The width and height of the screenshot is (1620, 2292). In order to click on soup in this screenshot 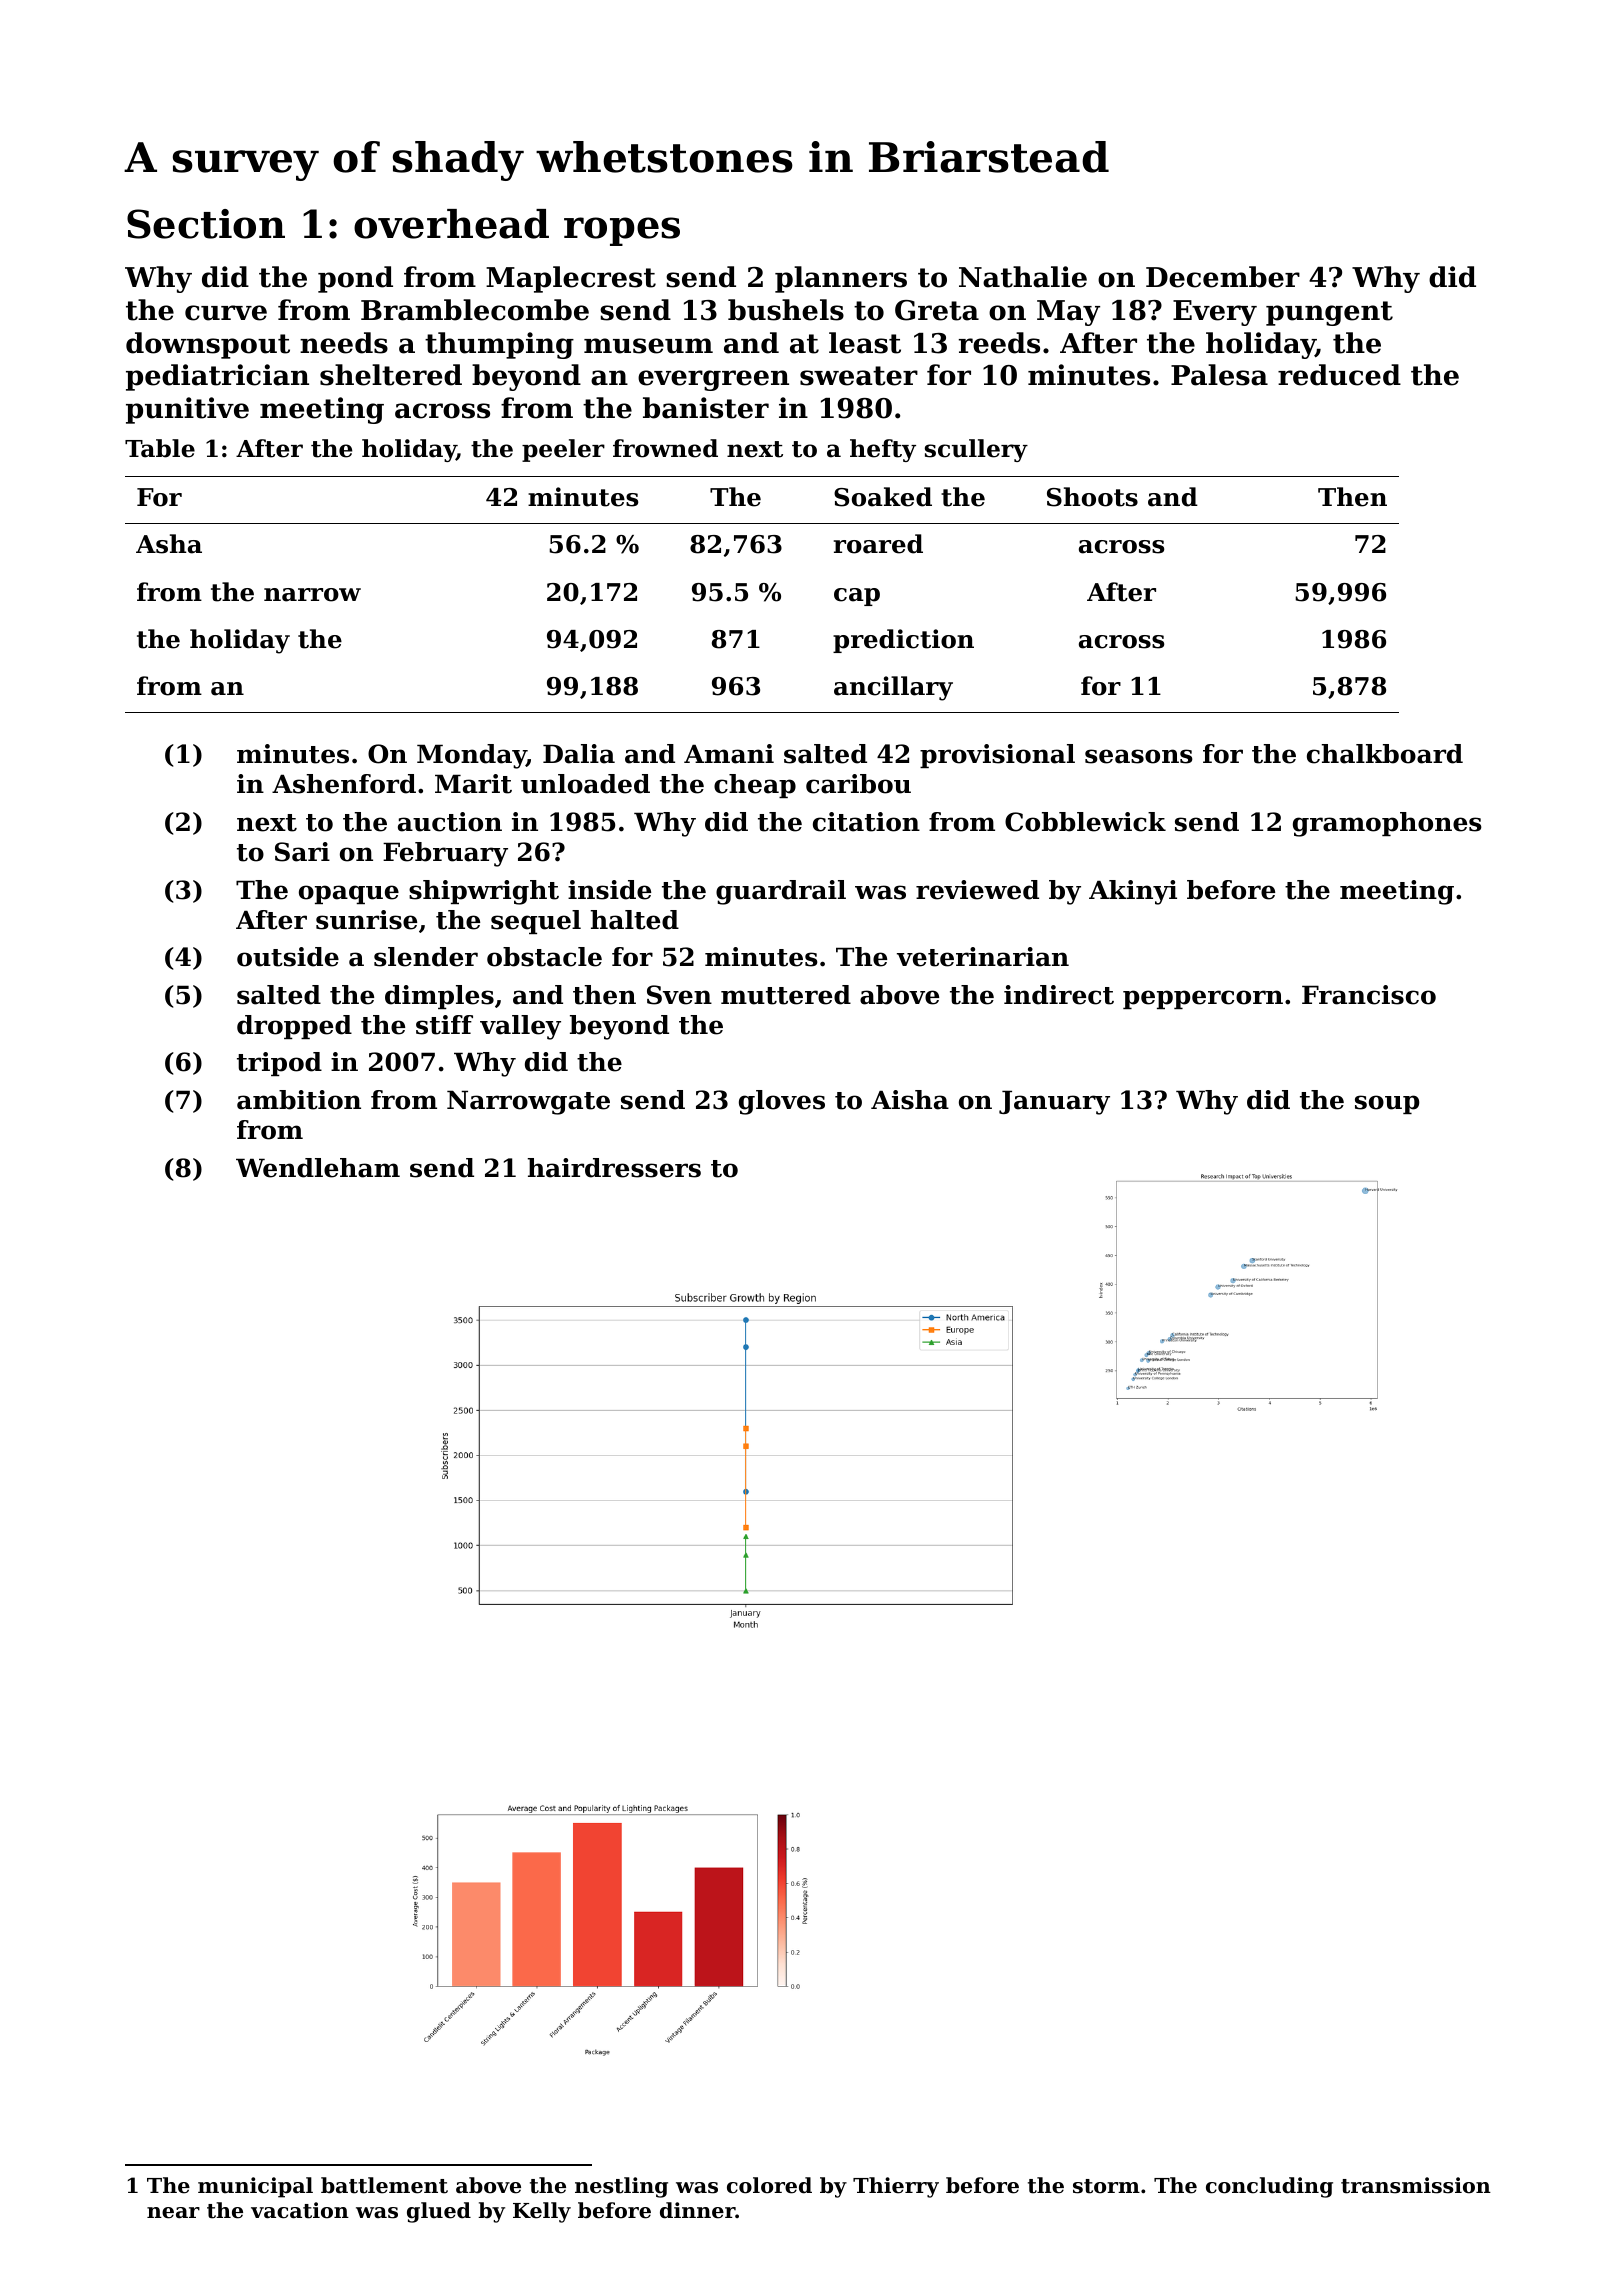, I will do `click(1387, 1104)`.
